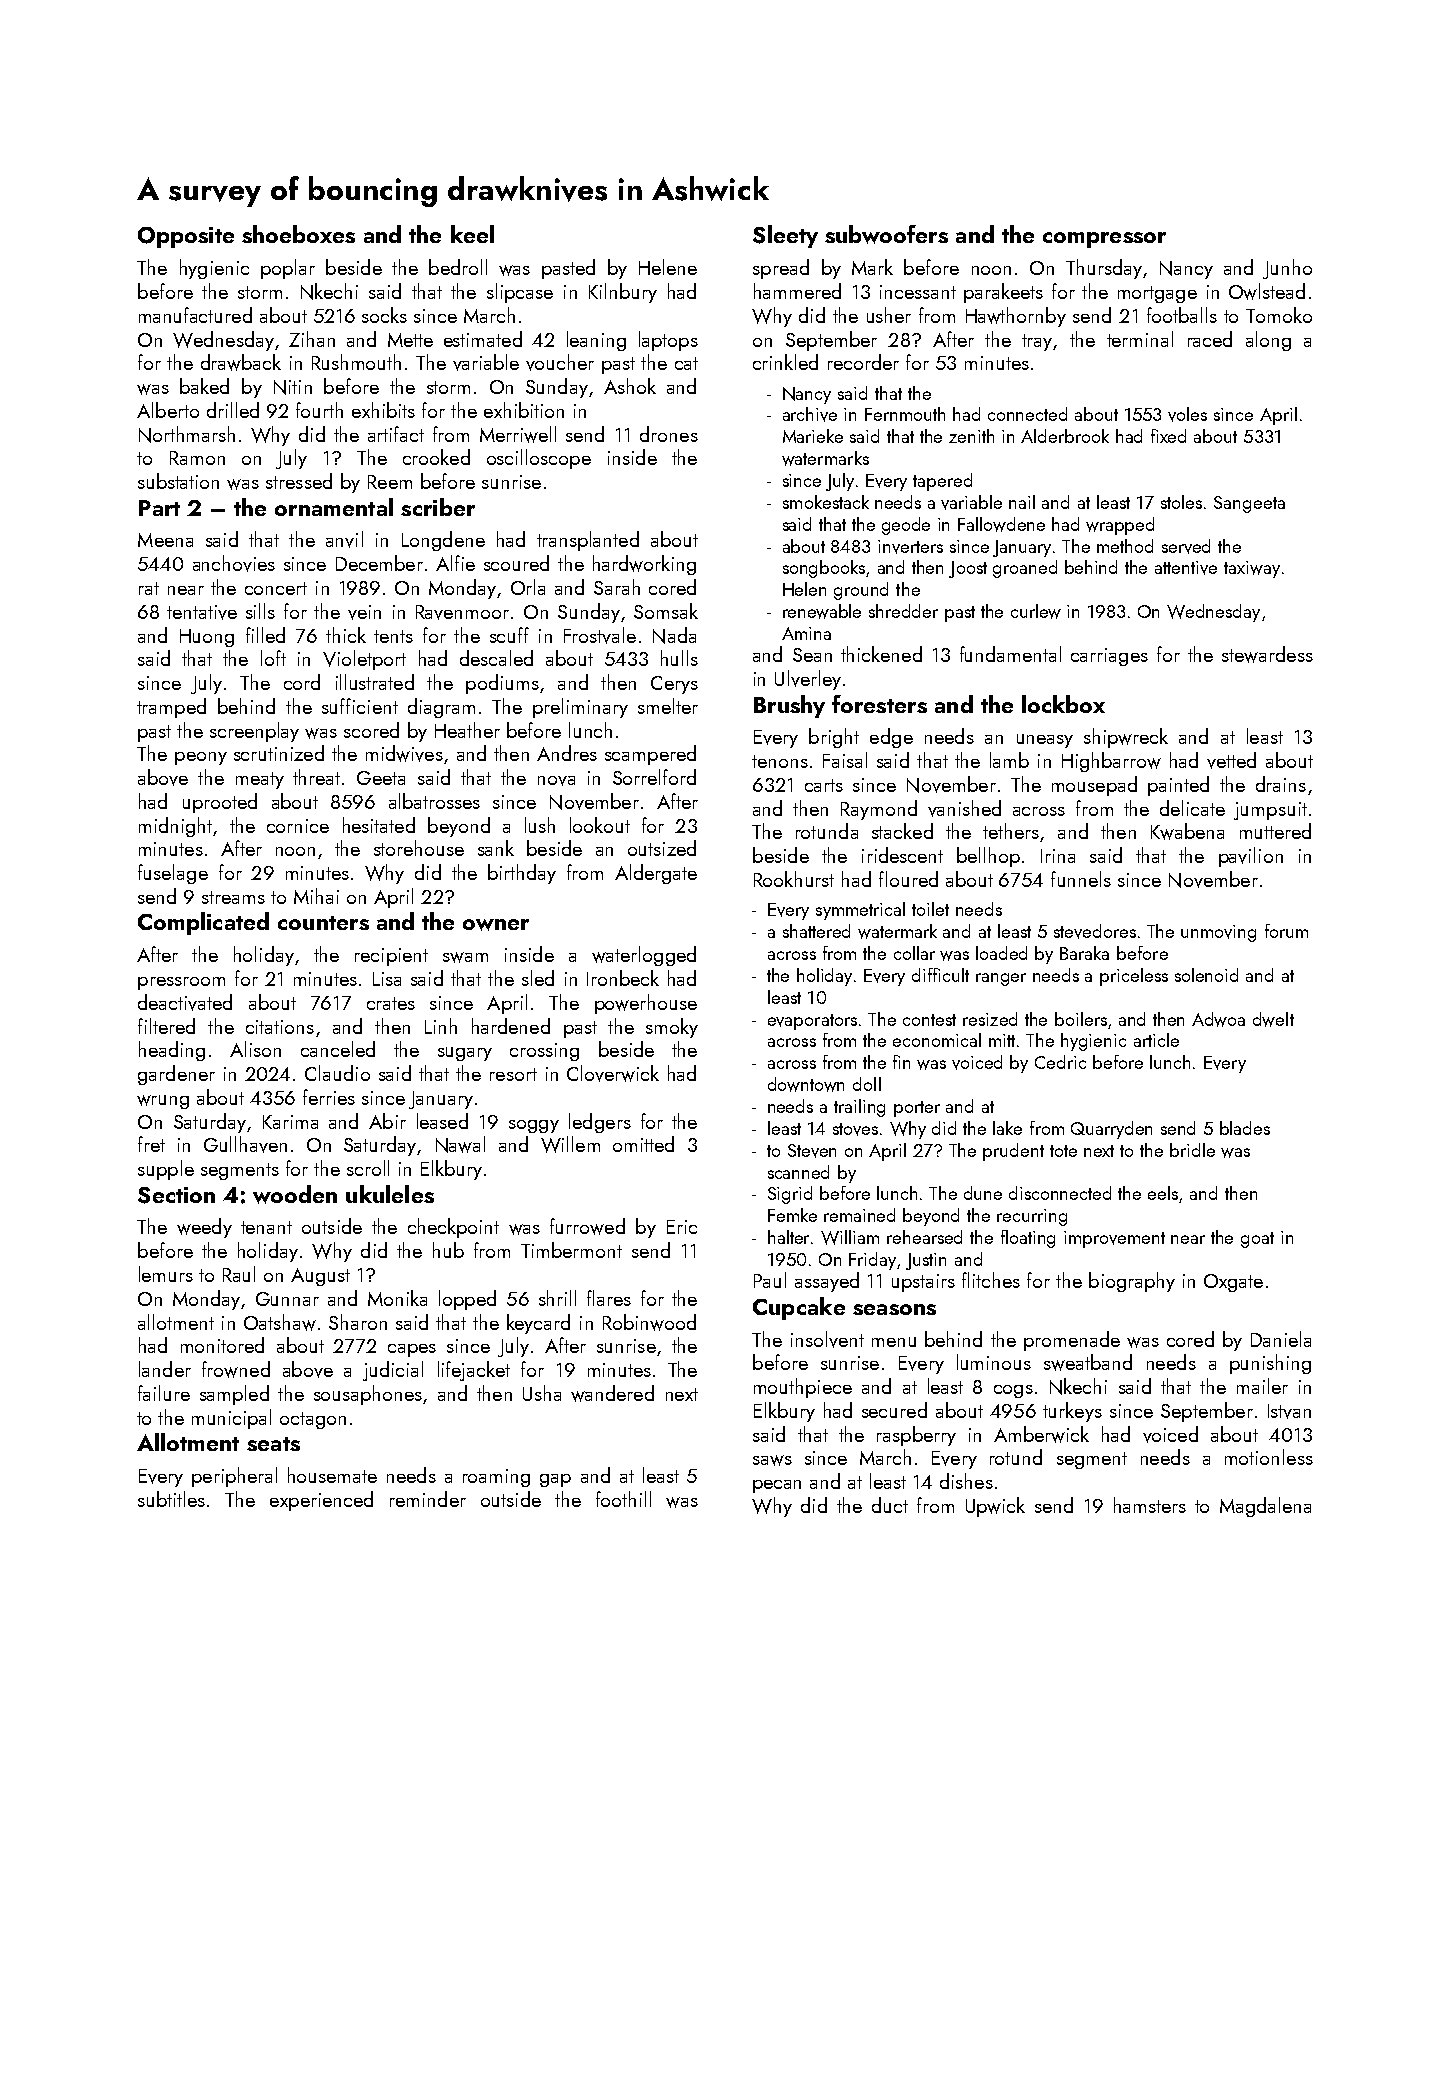 The image size is (1450, 2100). What do you see at coordinates (164, 1393) in the screenshot?
I see `failure` at bounding box center [164, 1393].
